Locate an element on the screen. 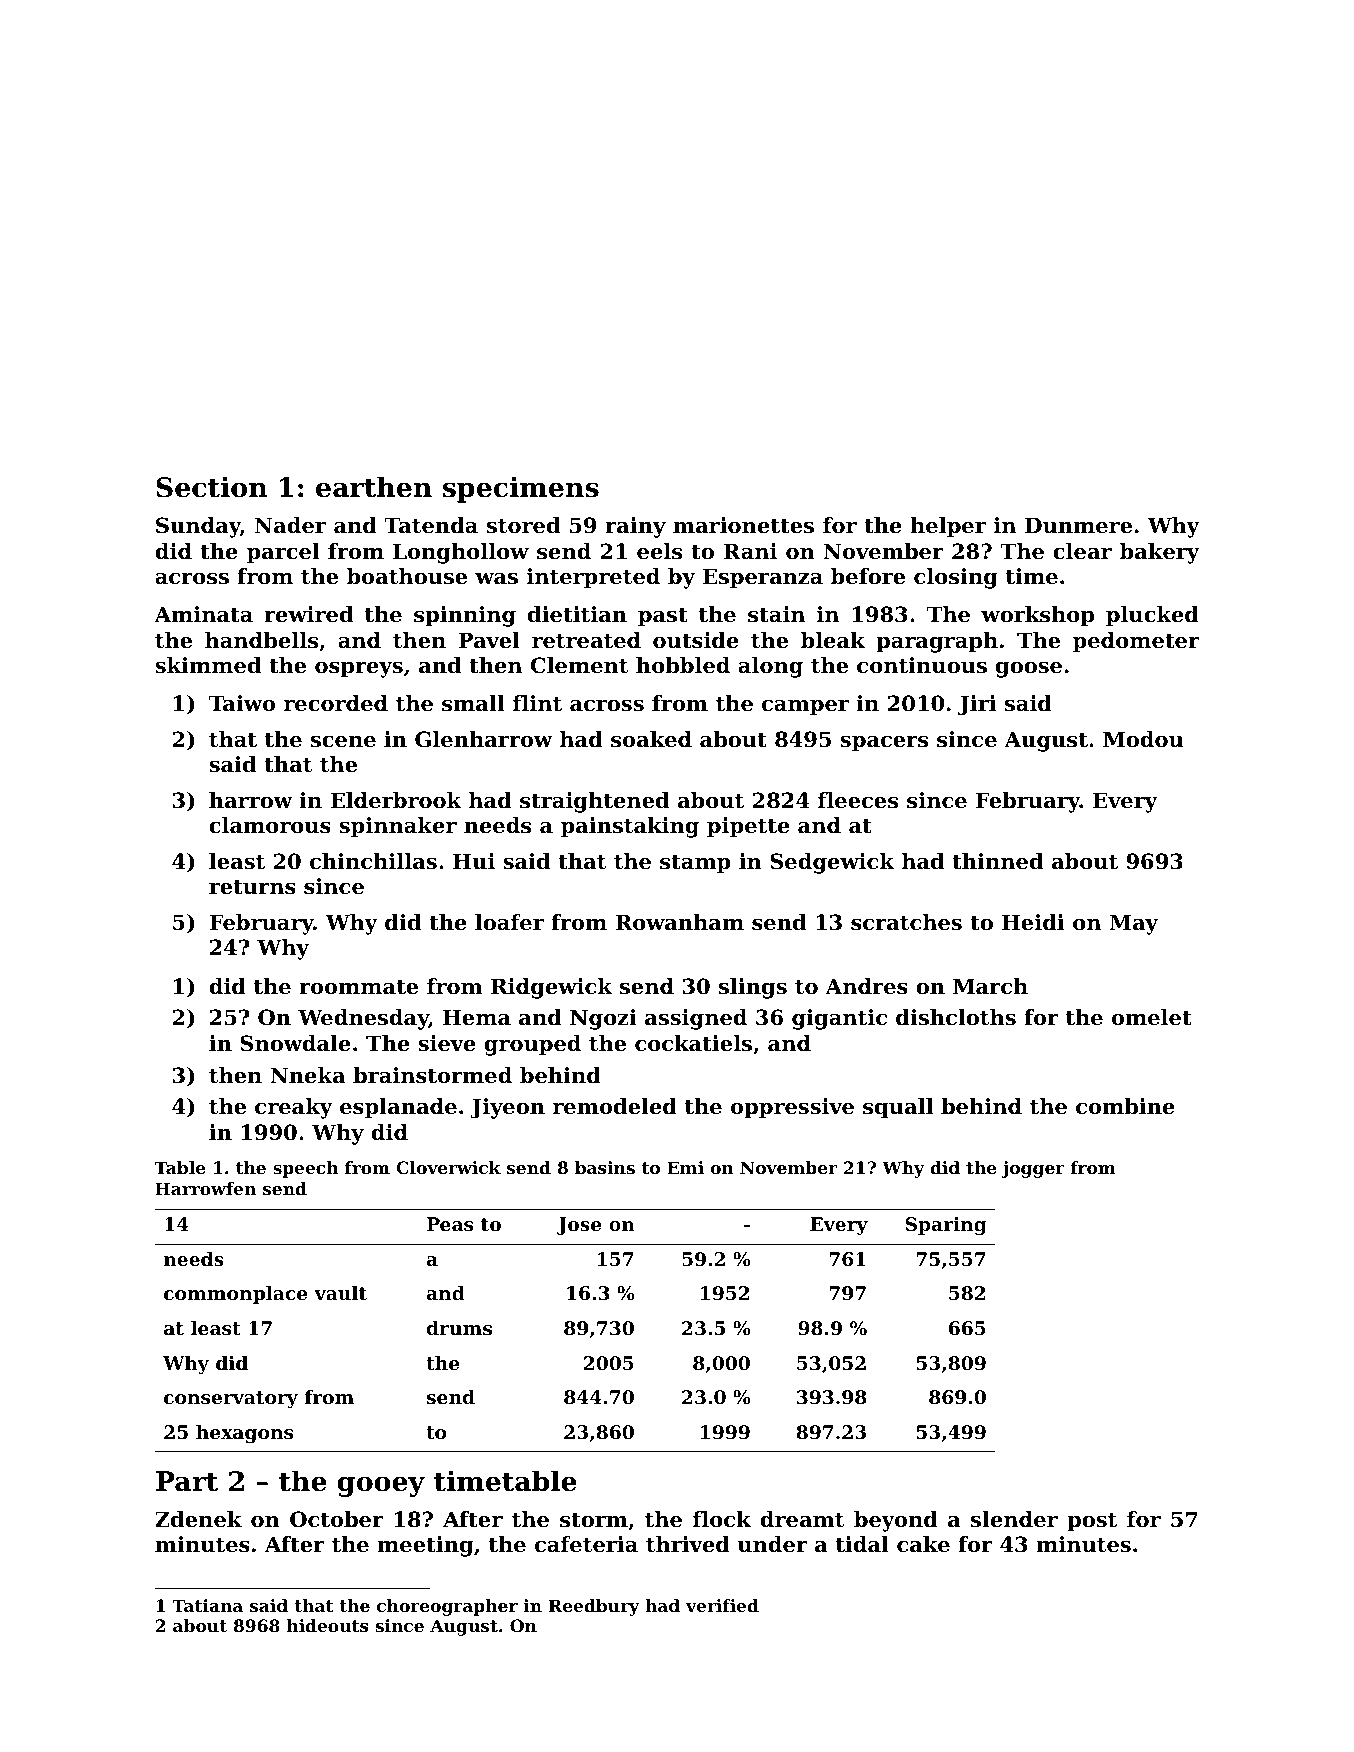 Image resolution: width=1354 pixels, height=1752 pixels. drums is located at coordinates (459, 1328).
